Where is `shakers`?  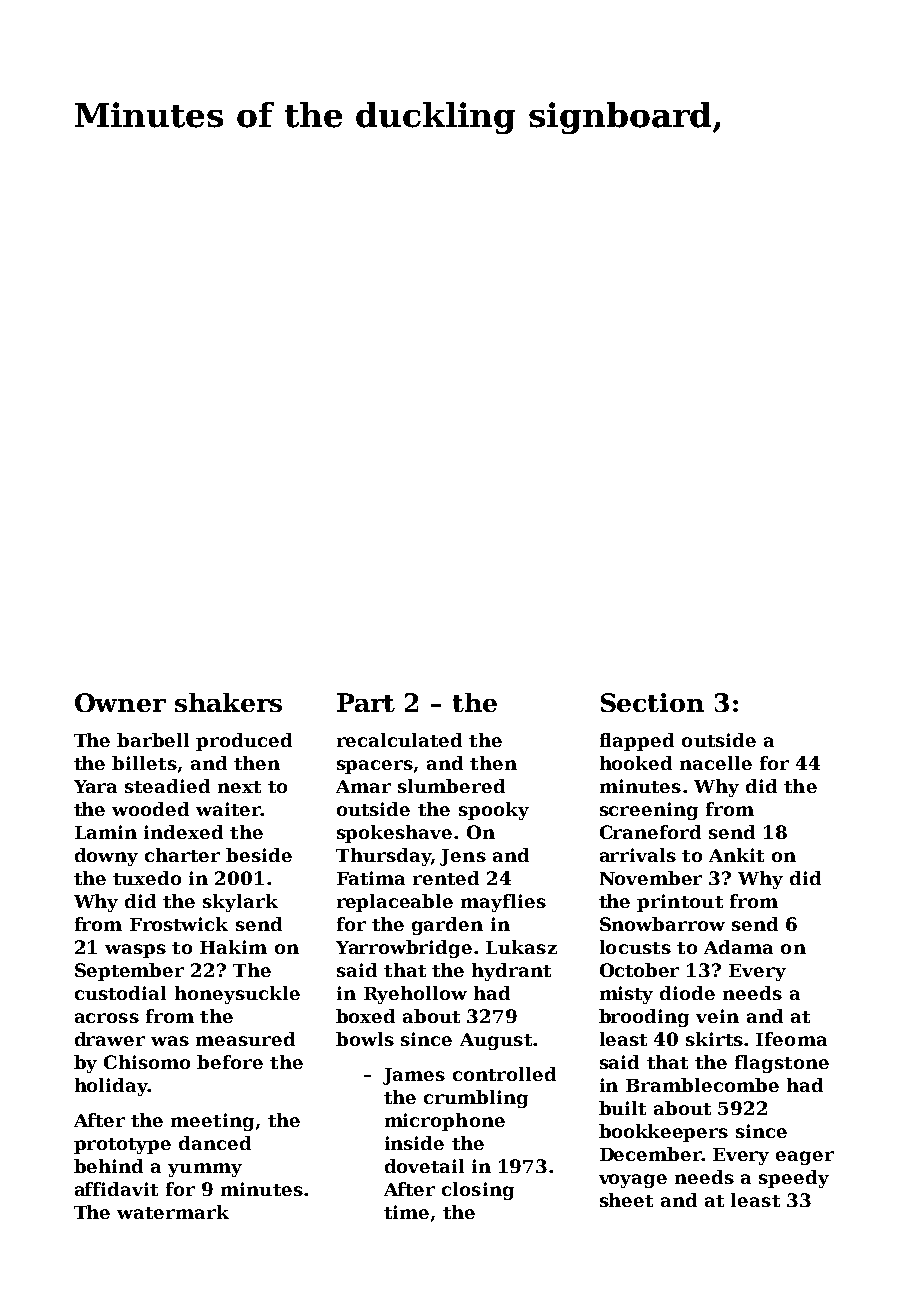
shakers is located at coordinates (228, 702).
